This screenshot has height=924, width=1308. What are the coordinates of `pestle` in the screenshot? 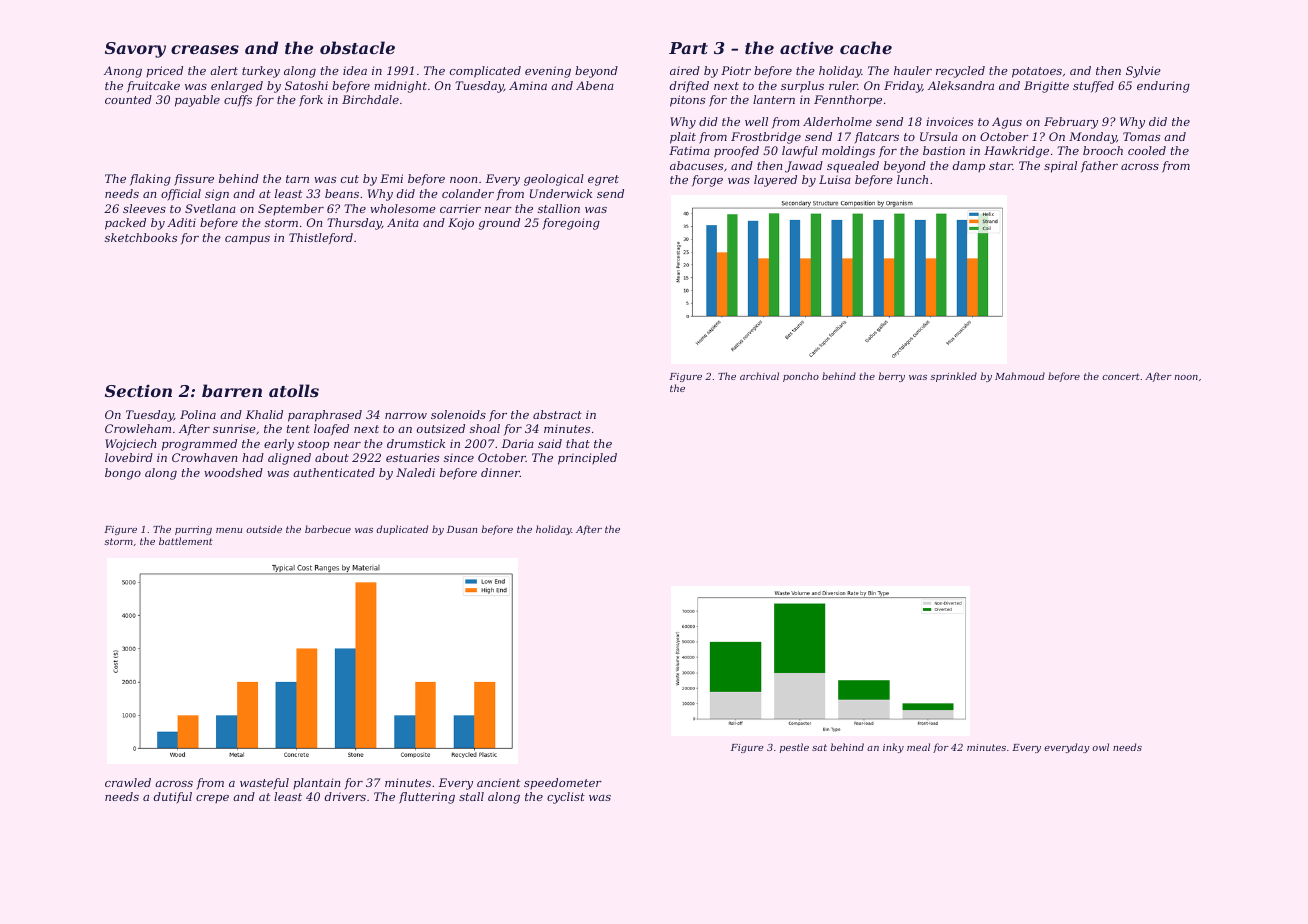 It's located at (794, 748).
